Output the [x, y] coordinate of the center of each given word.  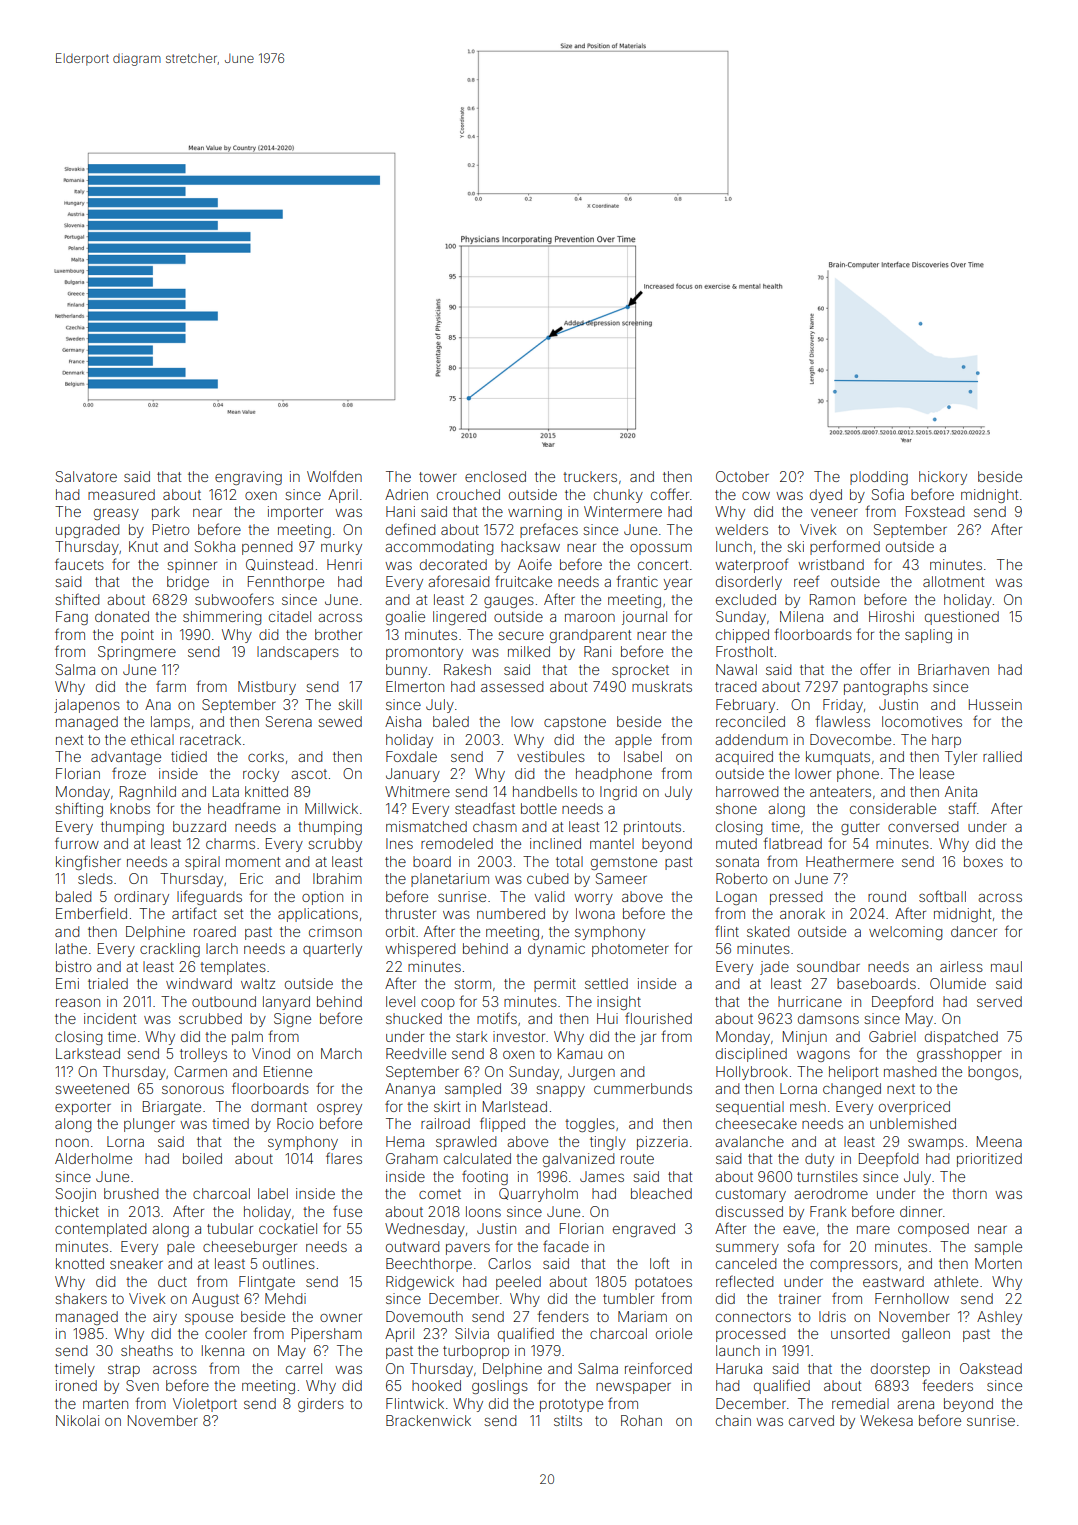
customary [751, 1195]
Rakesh [467, 669]
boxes [983, 861]
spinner [192, 566]
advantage [126, 758]
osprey [339, 1109]
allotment [953, 581]
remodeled [457, 843]
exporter [83, 1108]
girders [321, 1405]
